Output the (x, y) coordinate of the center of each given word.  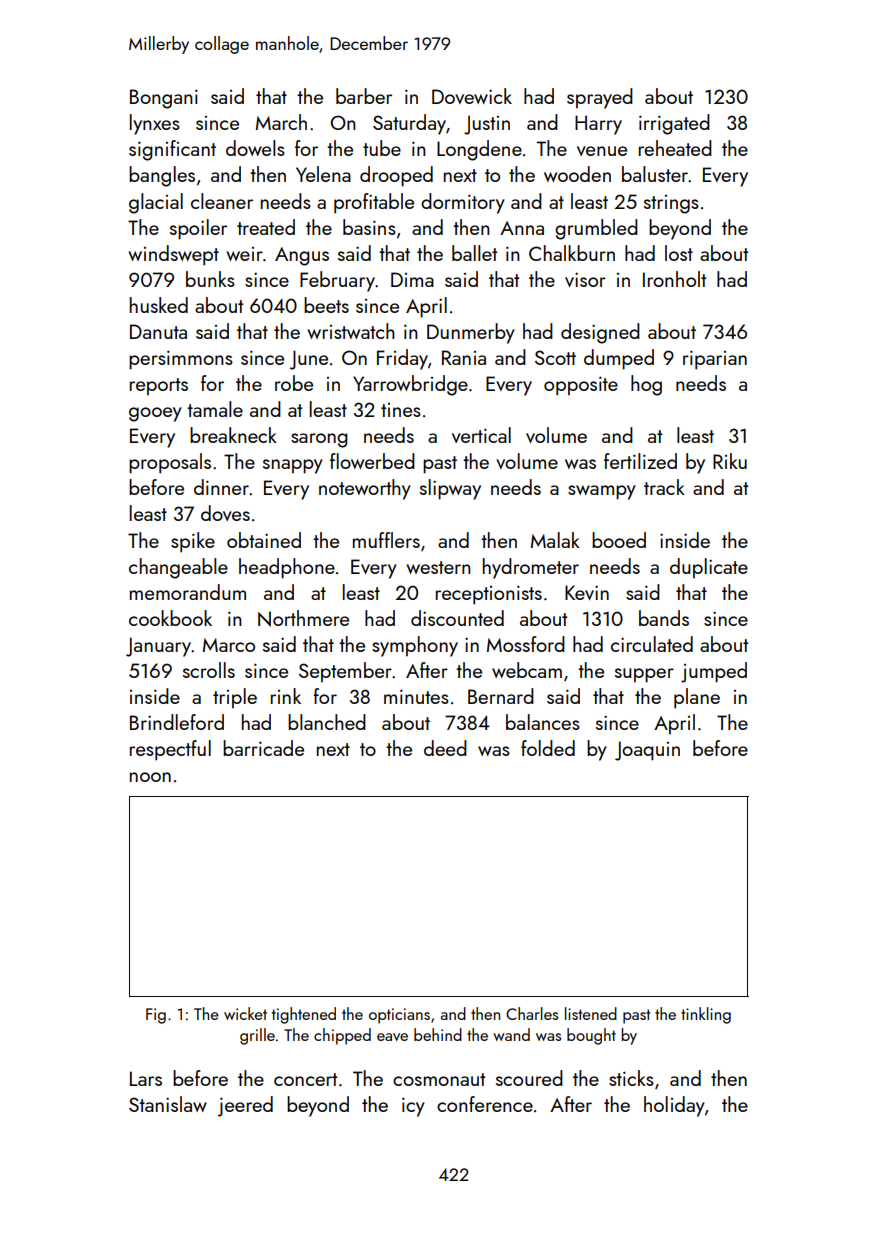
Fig (156, 1016)
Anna (522, 228)
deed (445, 748)
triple (235, 698)
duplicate (709, 568)
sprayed (600, 98)
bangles (162, 176)
